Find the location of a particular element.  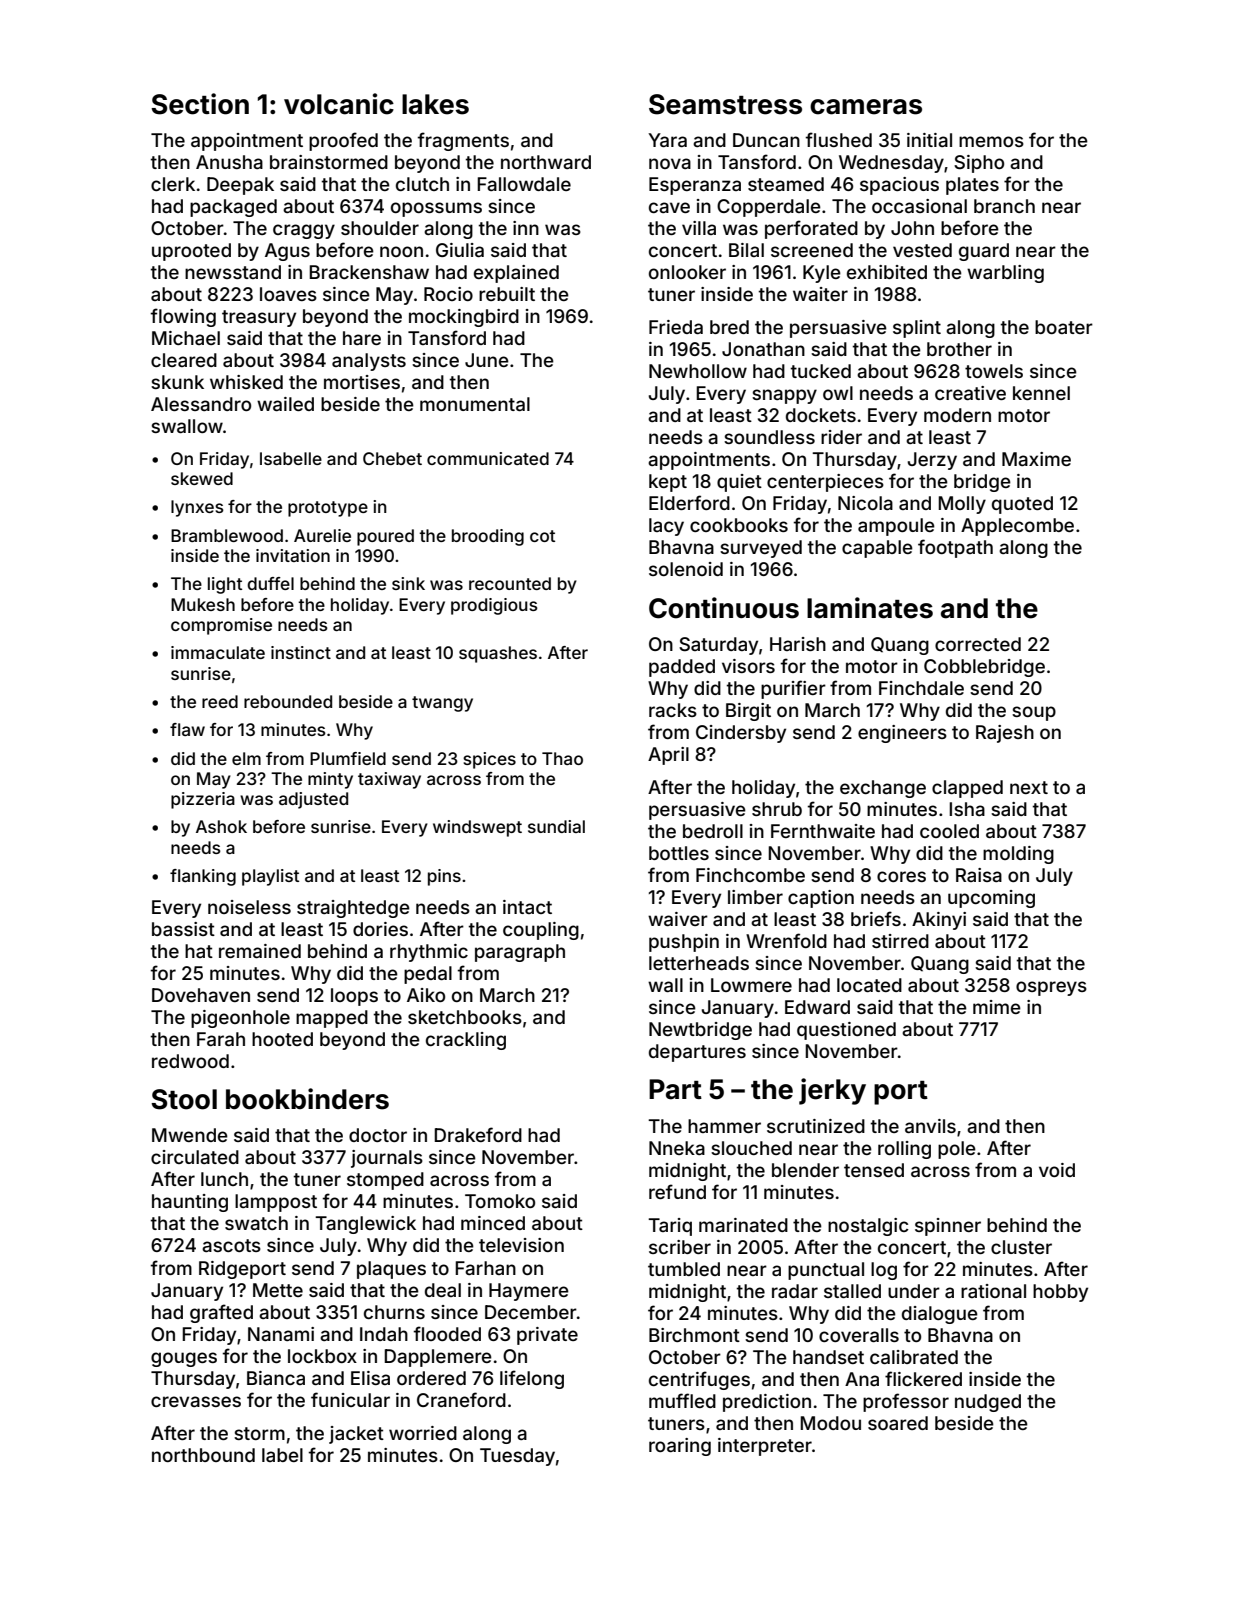

soared is located at coordinates (898, 1423).
